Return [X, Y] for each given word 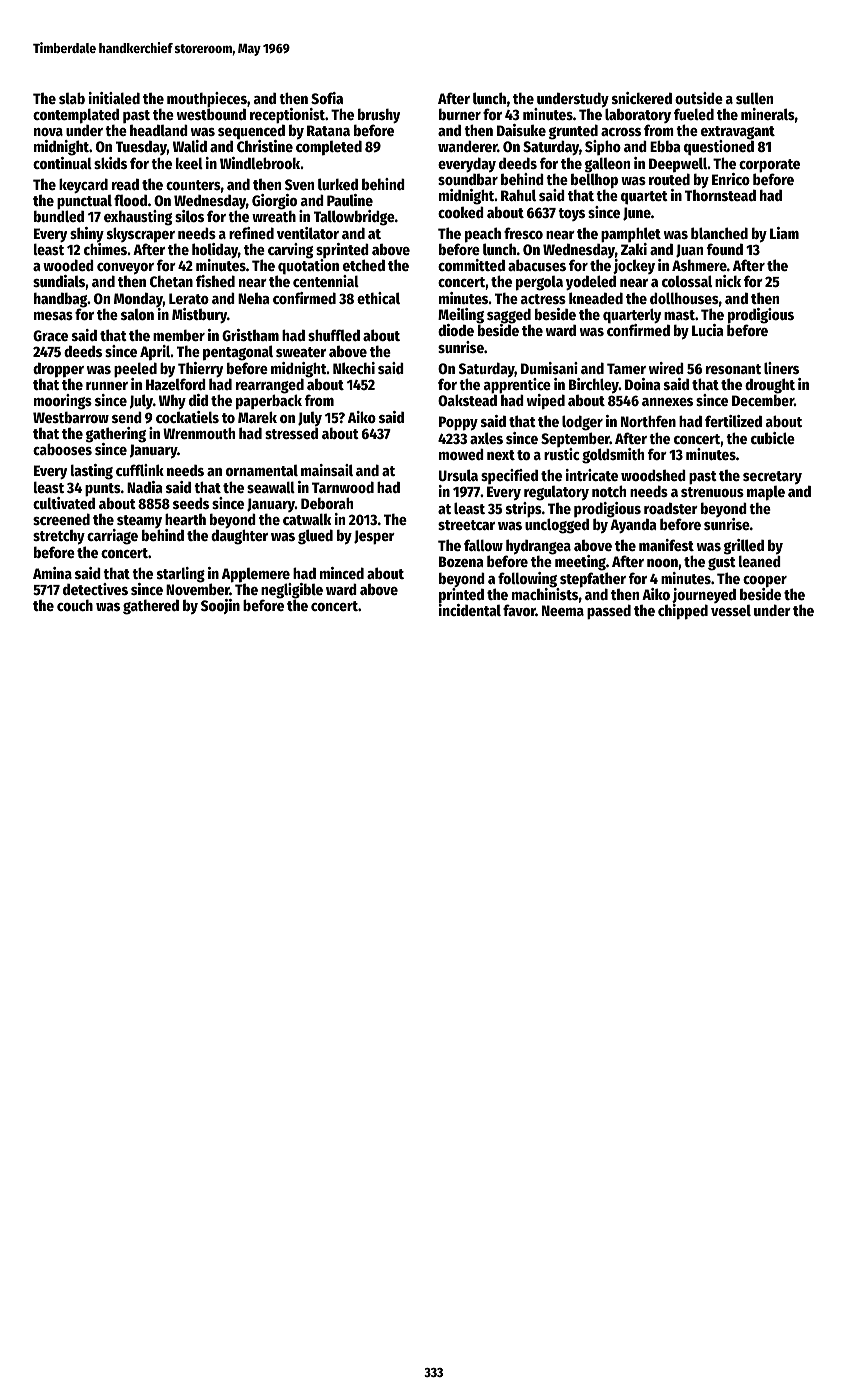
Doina [643, 384]
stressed [291, 433]
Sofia [327, 98]
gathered [151, 607]
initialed [114, 98]
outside [699, 98]
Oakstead [467, 400]
